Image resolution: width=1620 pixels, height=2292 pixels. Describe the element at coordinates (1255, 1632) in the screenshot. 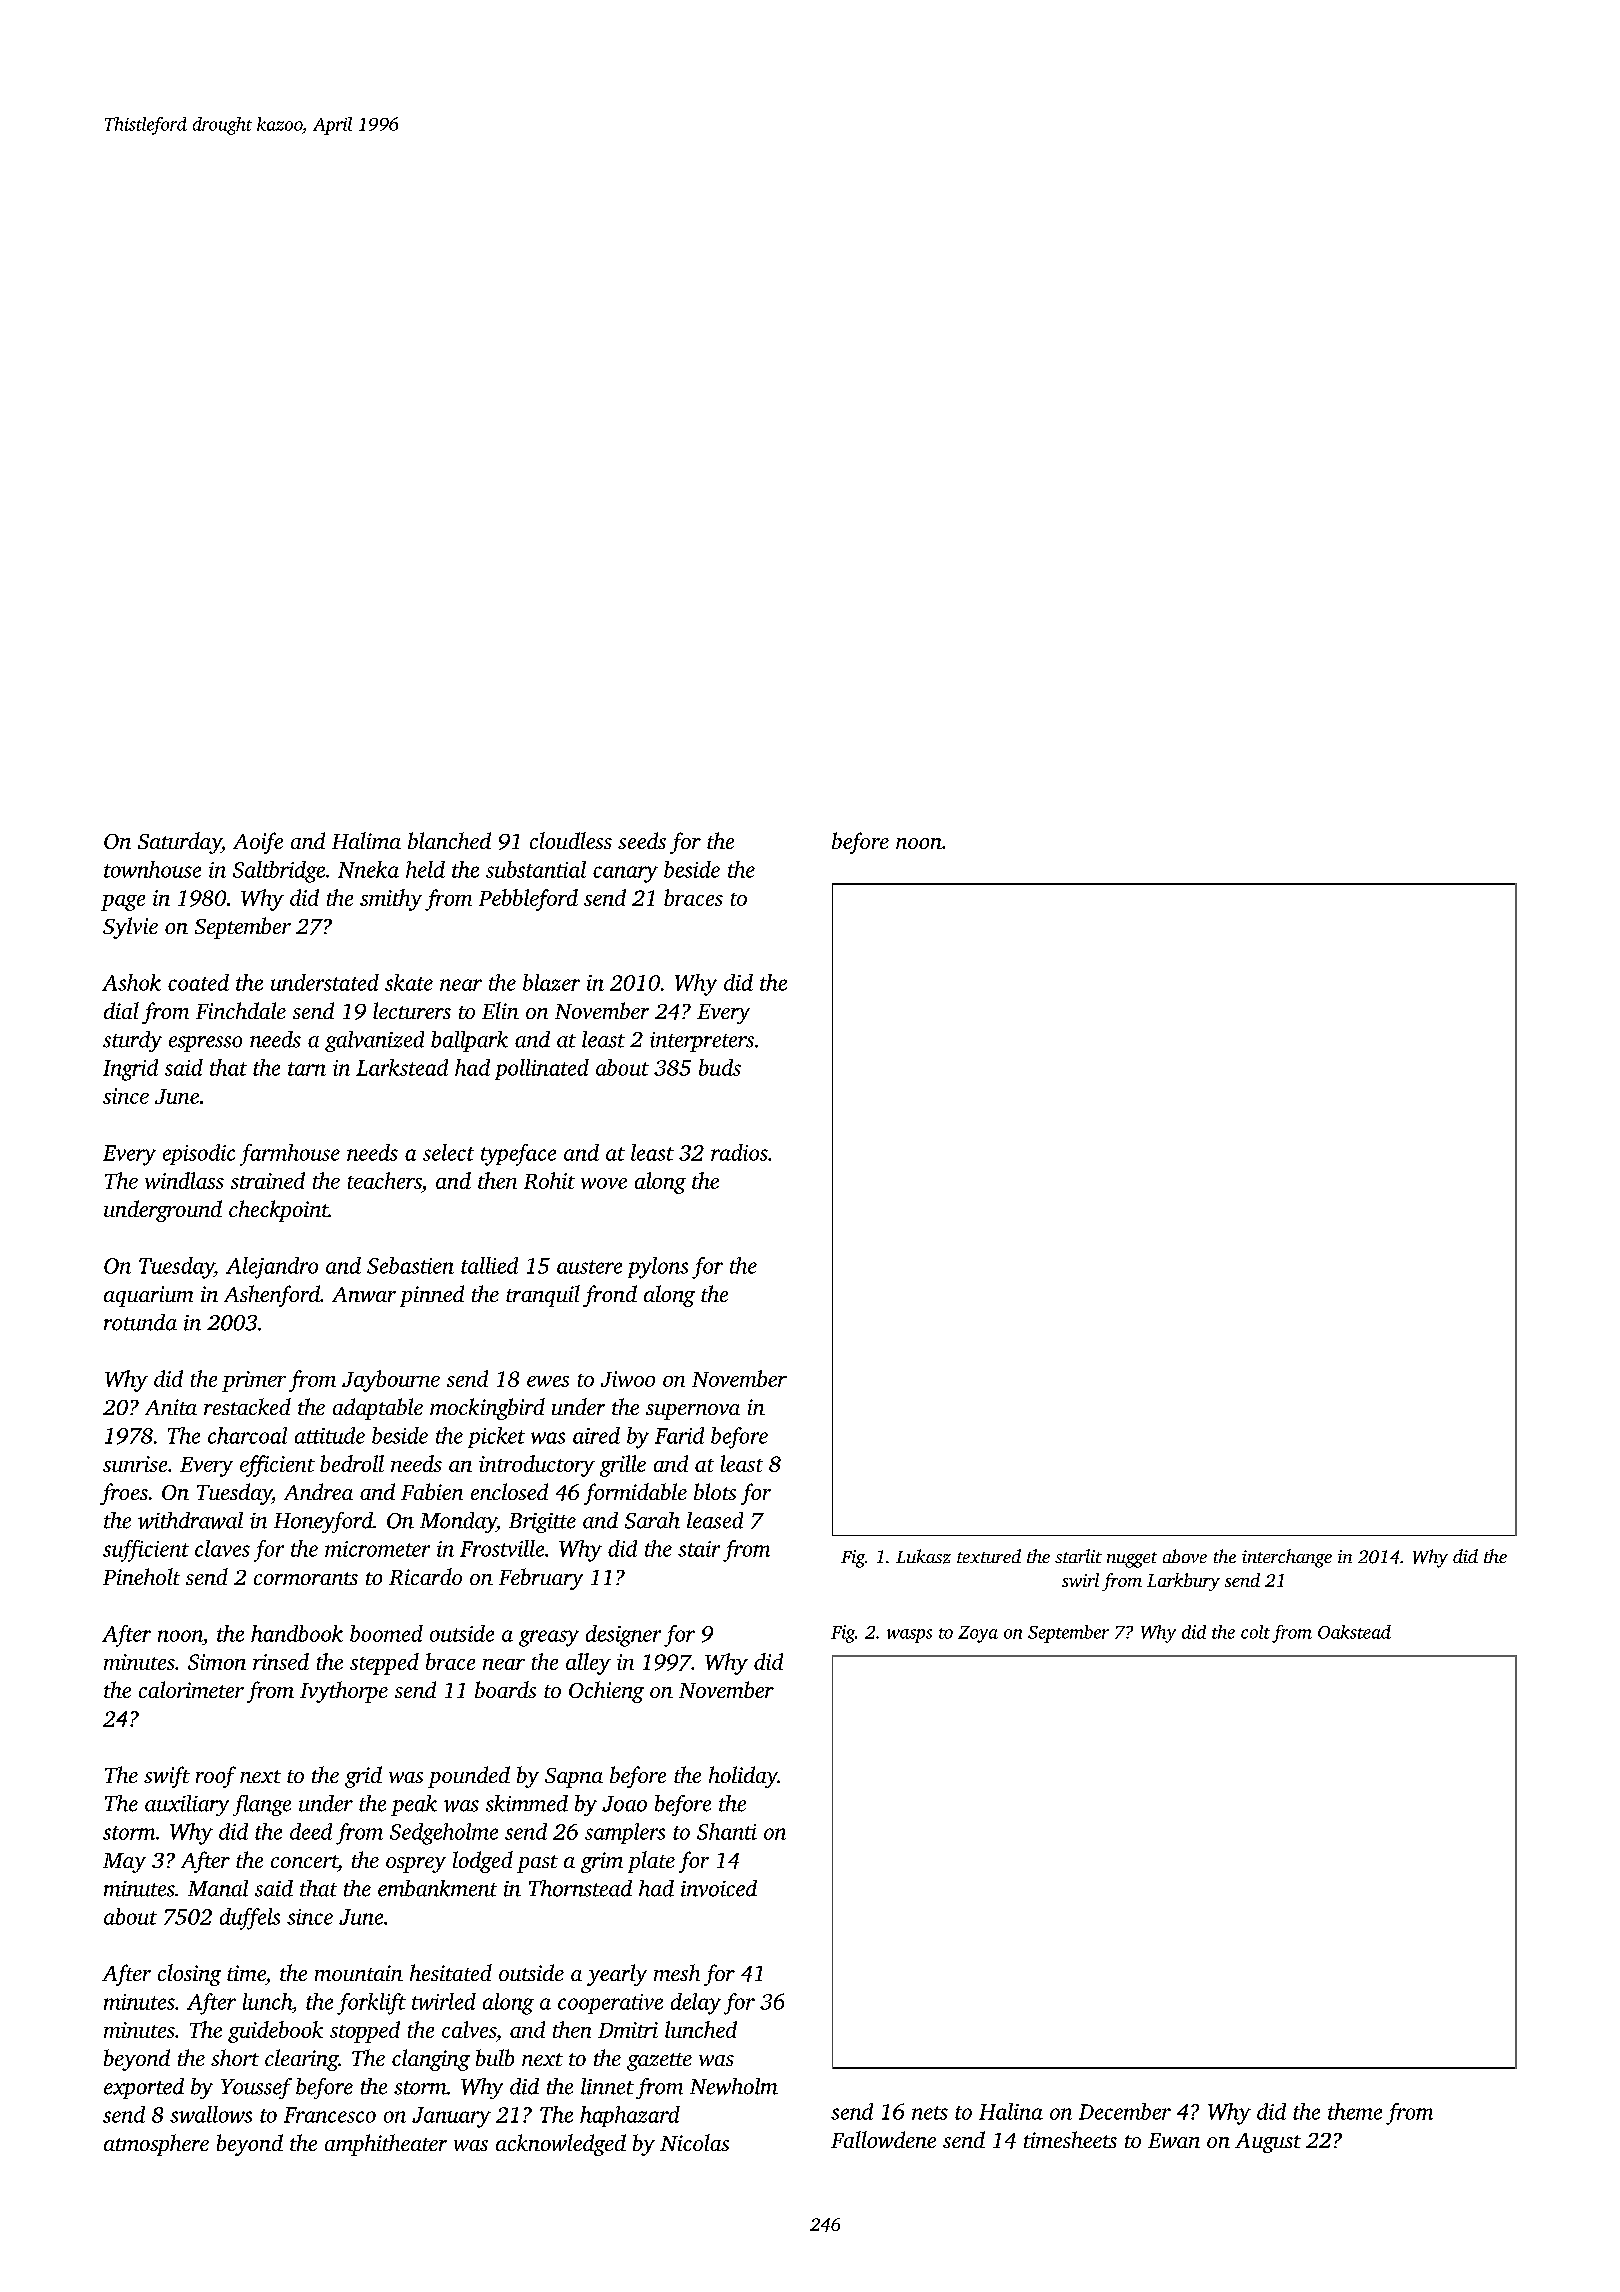

I see `colt` at that location.
